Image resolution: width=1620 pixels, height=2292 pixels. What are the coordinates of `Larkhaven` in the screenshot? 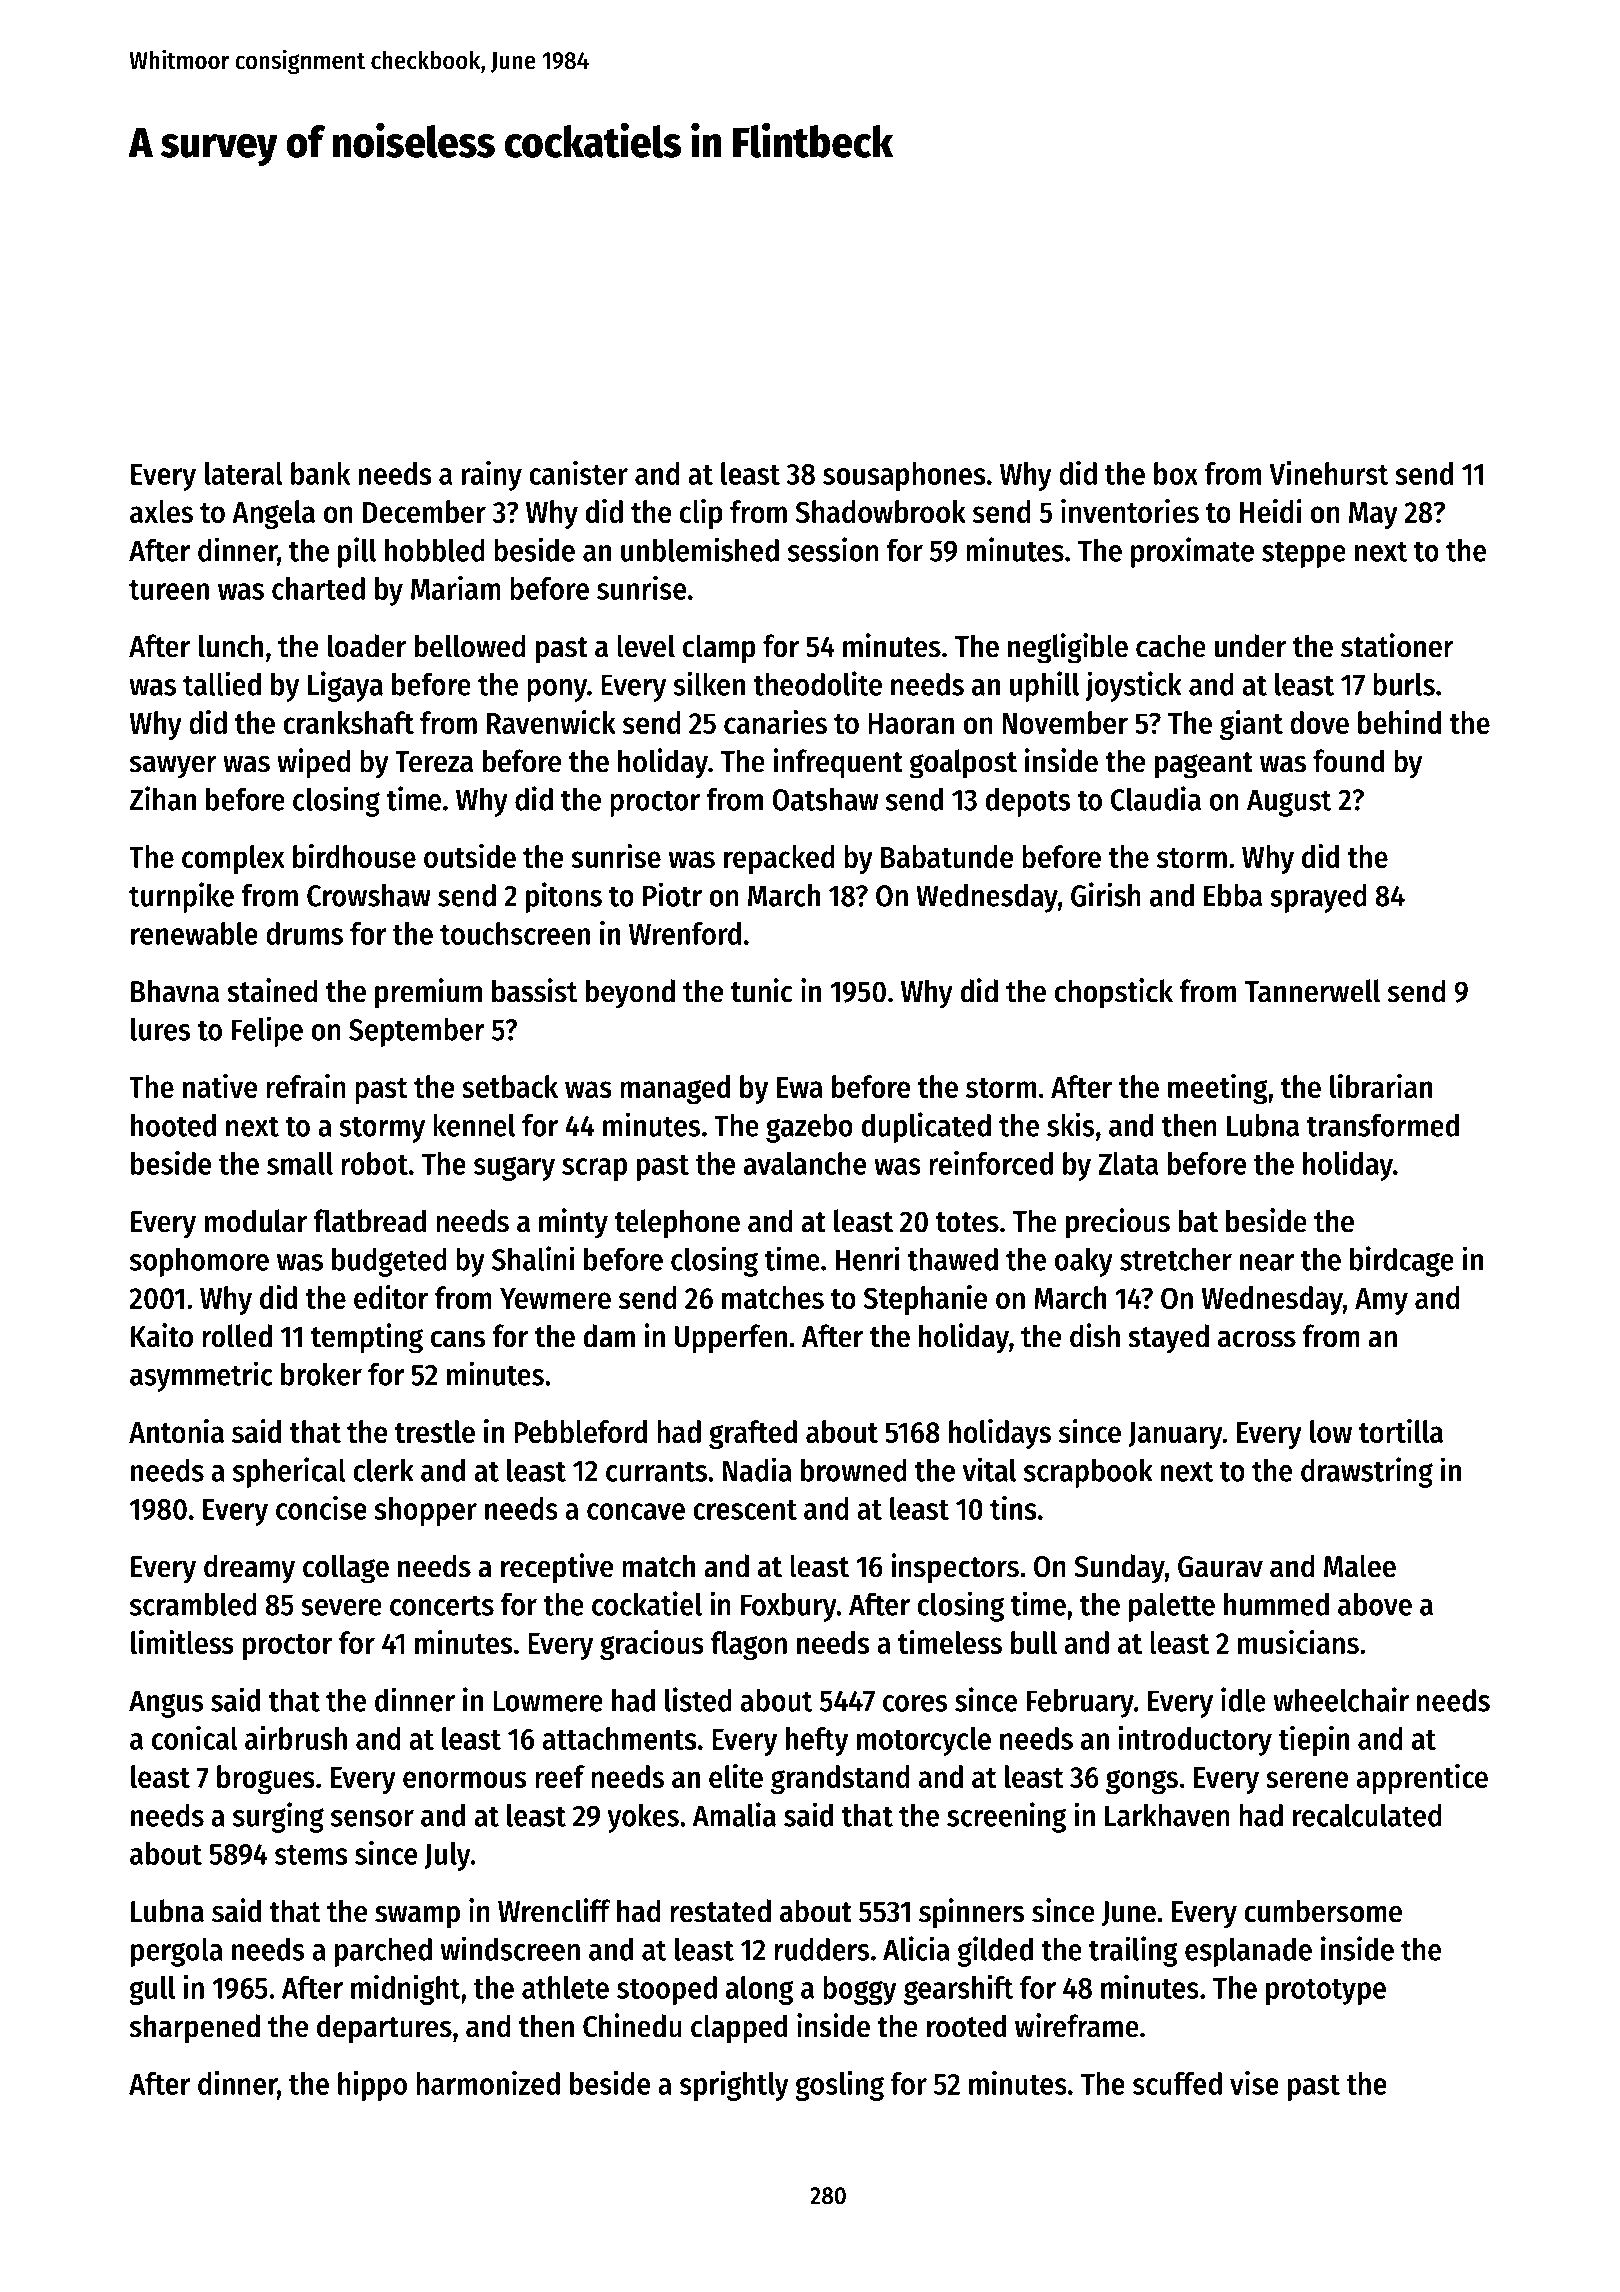 It's located at (1167, 1815).
